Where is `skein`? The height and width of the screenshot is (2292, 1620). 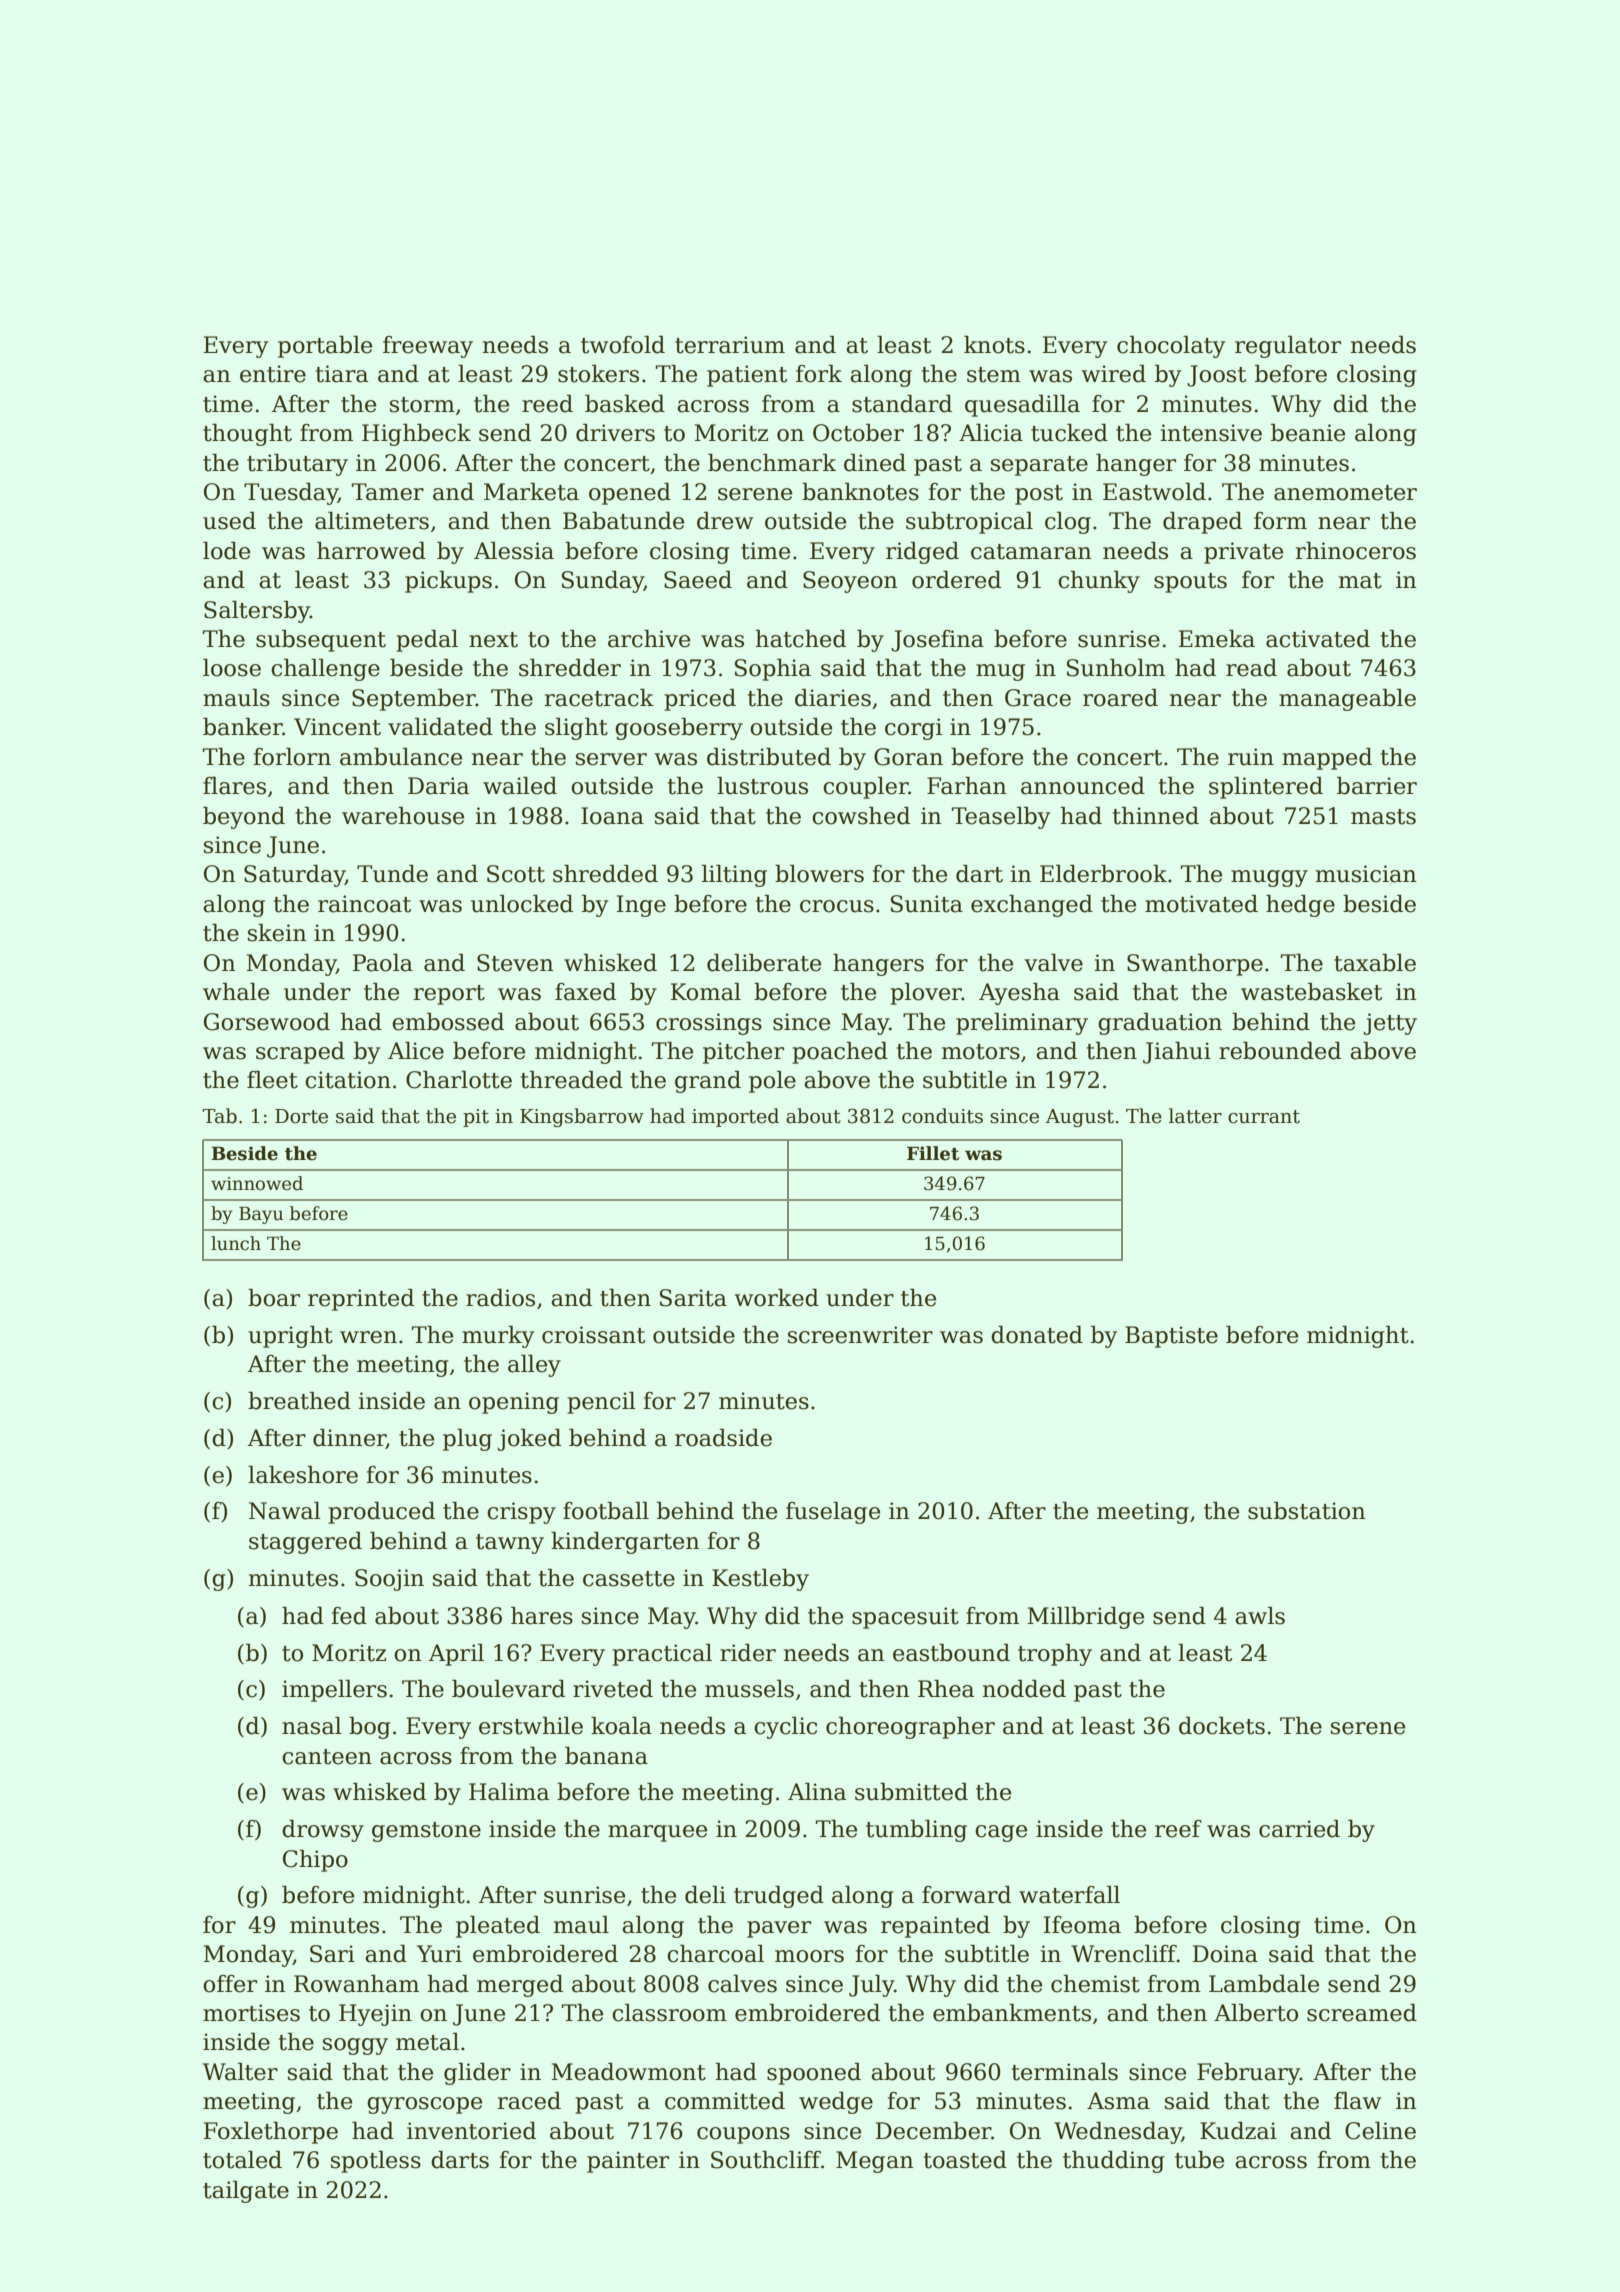 skein is located at coordinates (277, 933).
